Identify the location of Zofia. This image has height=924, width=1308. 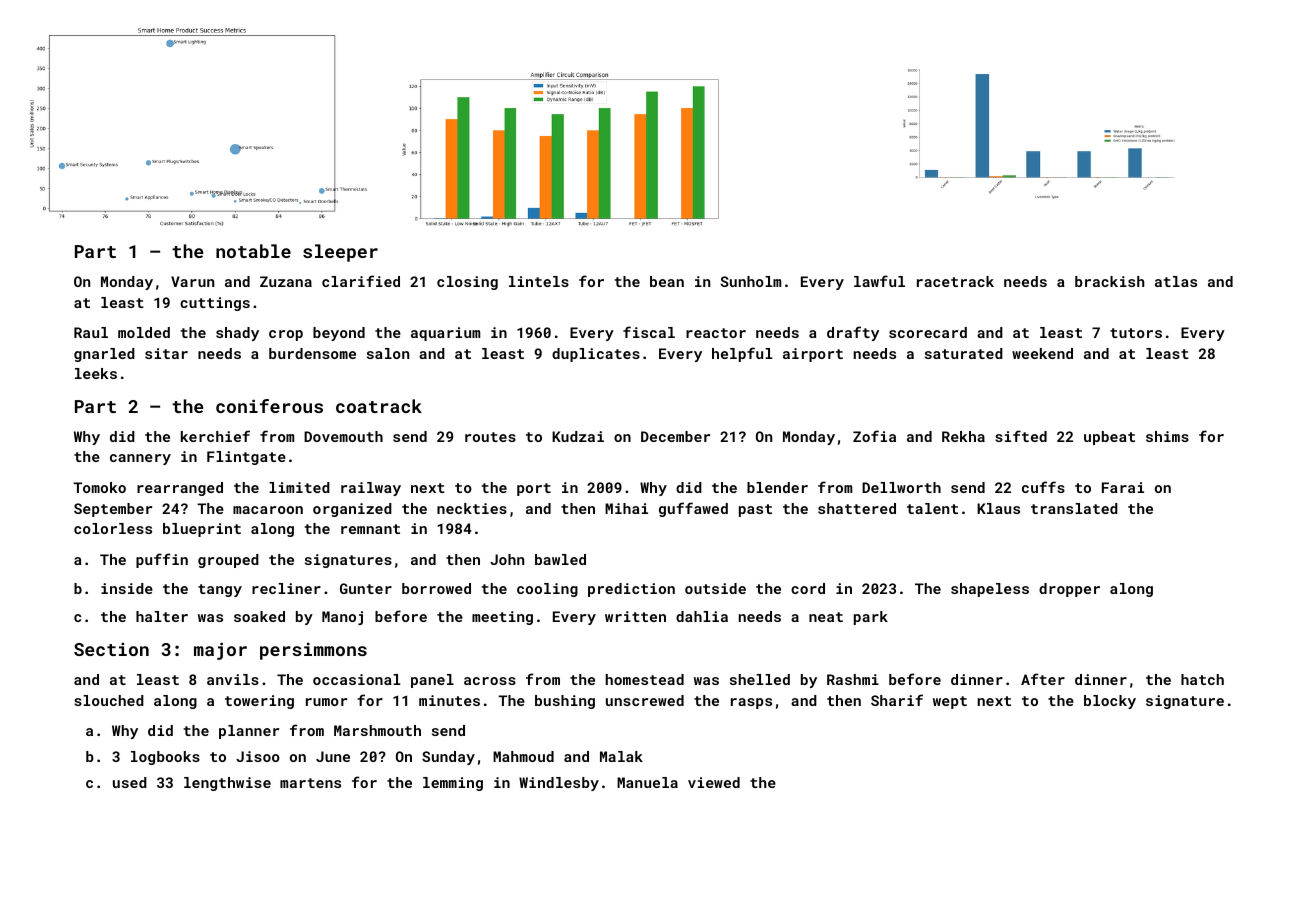
(874, 436).
